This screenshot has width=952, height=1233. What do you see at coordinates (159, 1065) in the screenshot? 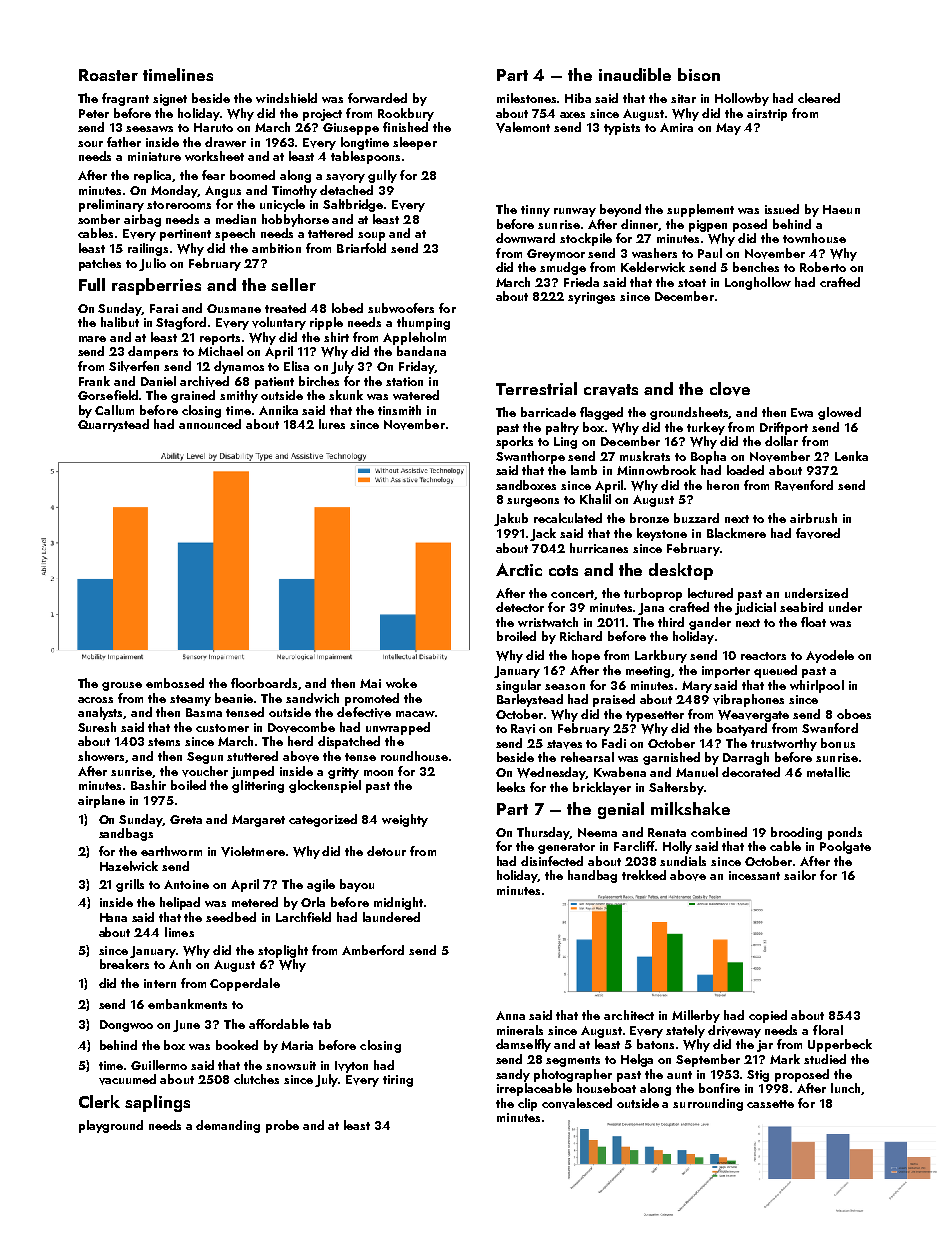
I see `Guillermo` at bounding box center [159, 1065].
